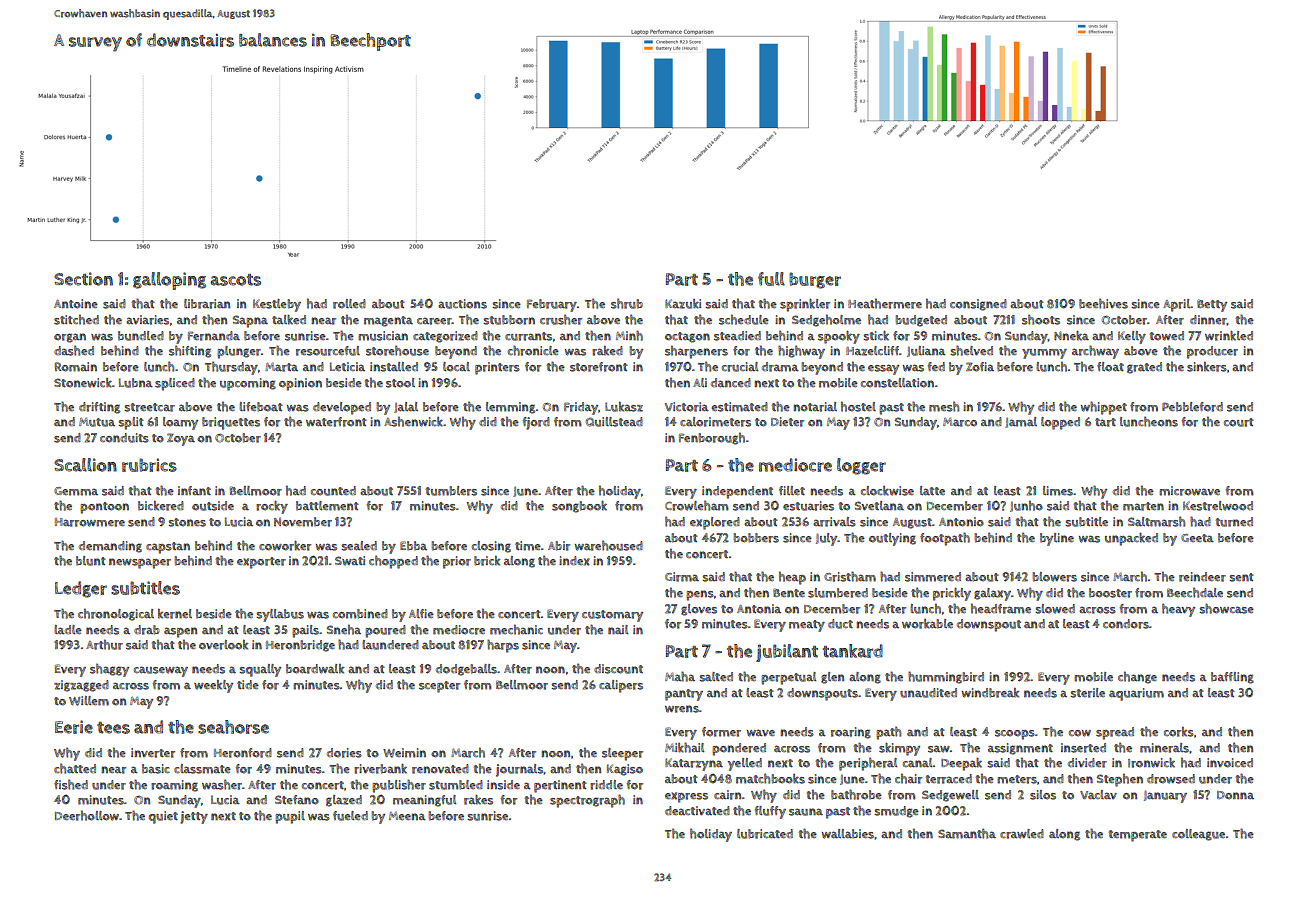  What do you see at coordinates (344, 753) in the page?
I see `dories` at bounding box center [344, 753].
